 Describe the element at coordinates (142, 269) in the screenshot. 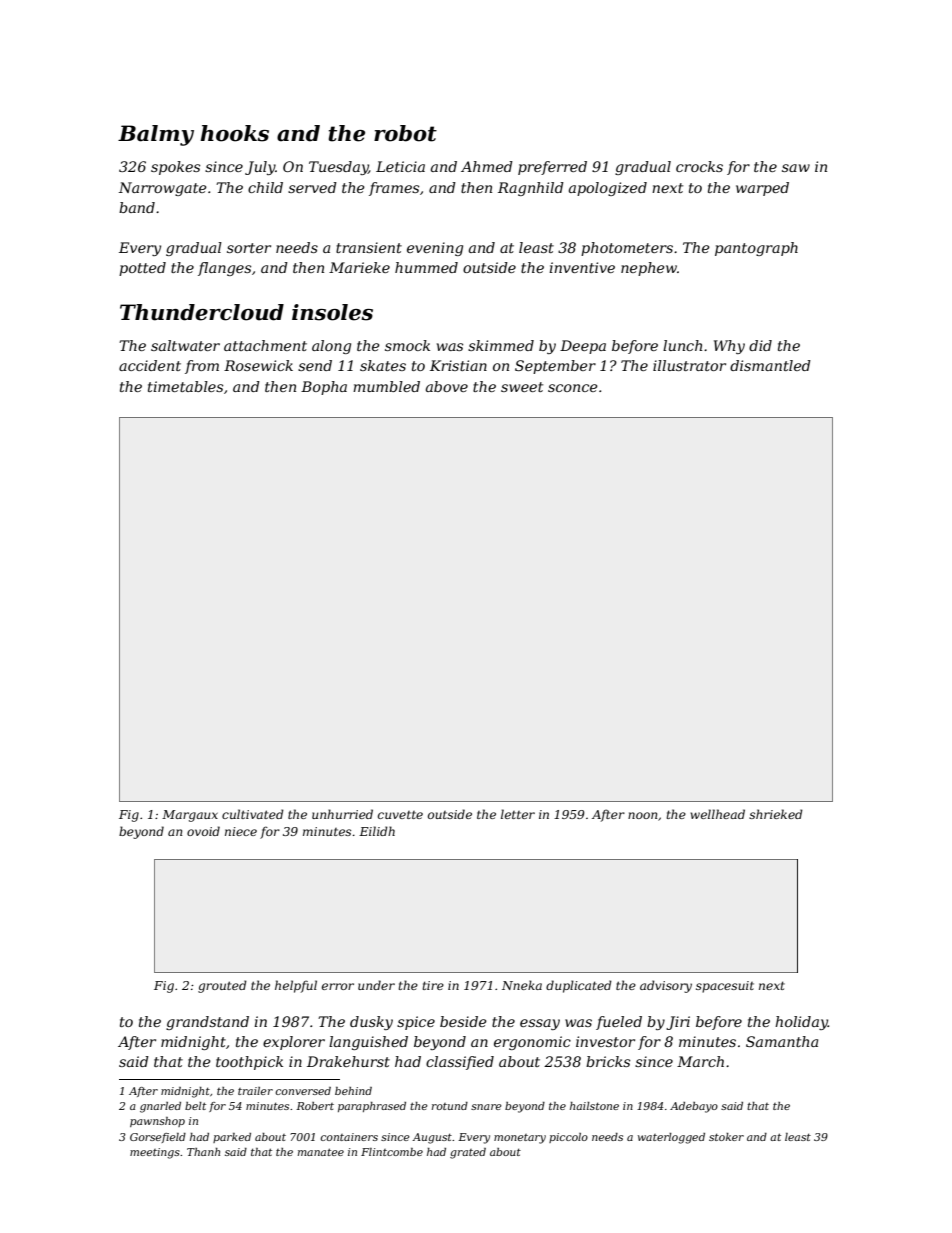

I see `potted` at that location.
